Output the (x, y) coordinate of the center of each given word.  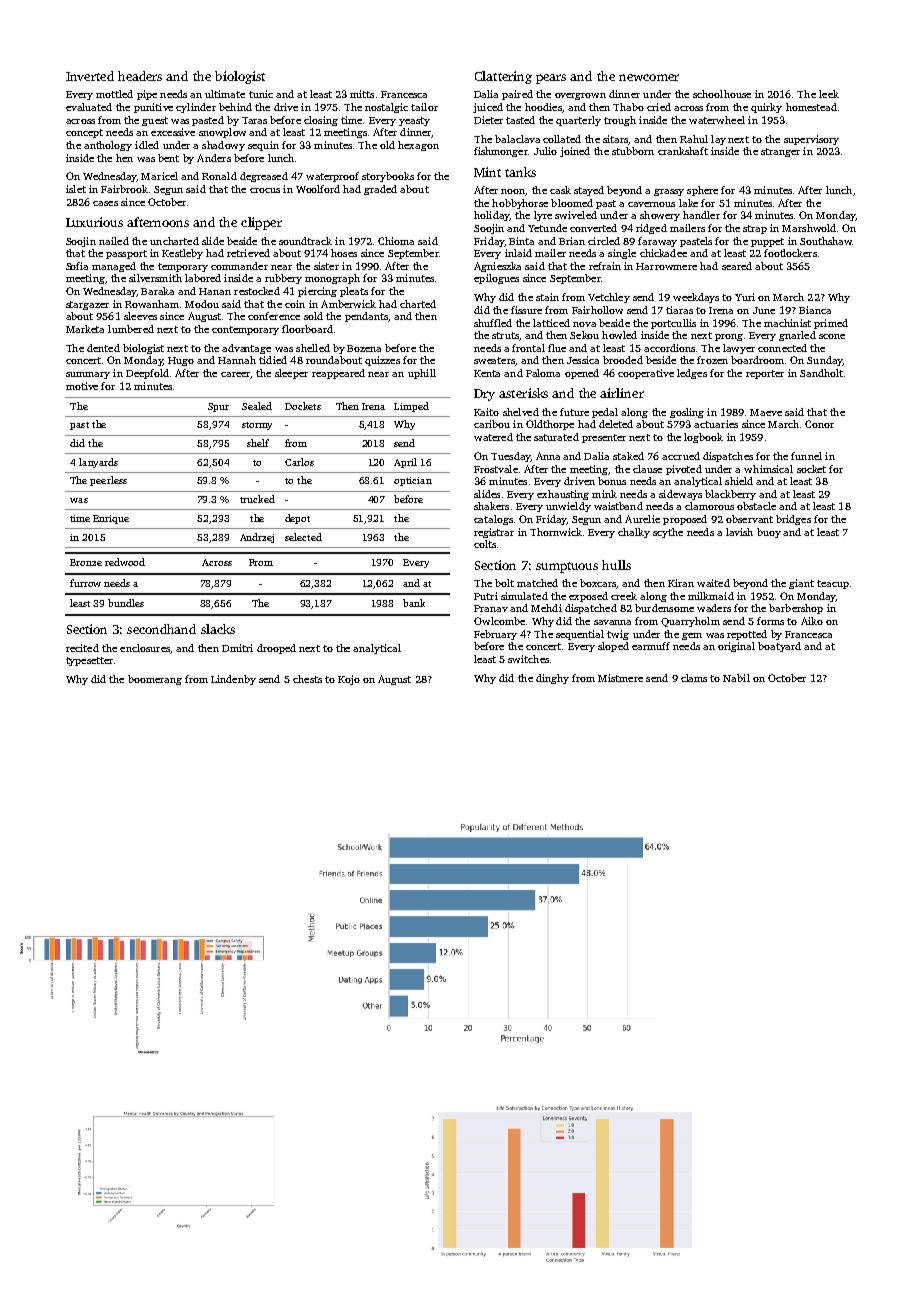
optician (413, 481)
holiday (492, 216)
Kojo (349, 680)
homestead (811, 107)
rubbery (283, 279)
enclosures (145, 648)
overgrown (580, 96)
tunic (261, 94)
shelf (258, 443)
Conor (819, 424)
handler (701, 215)
